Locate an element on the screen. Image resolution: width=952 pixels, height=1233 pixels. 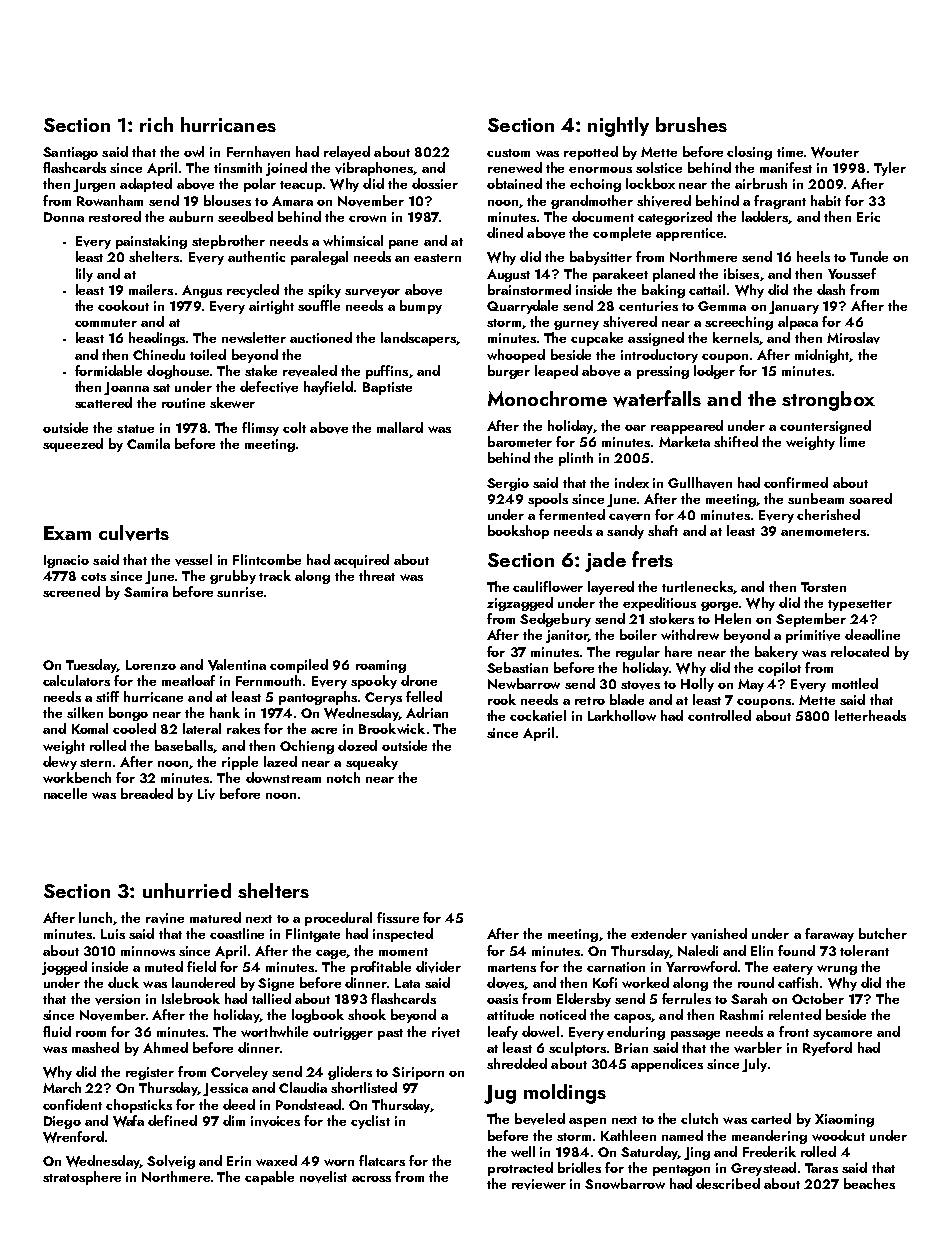
described is located at coordinates (728, 1183).
